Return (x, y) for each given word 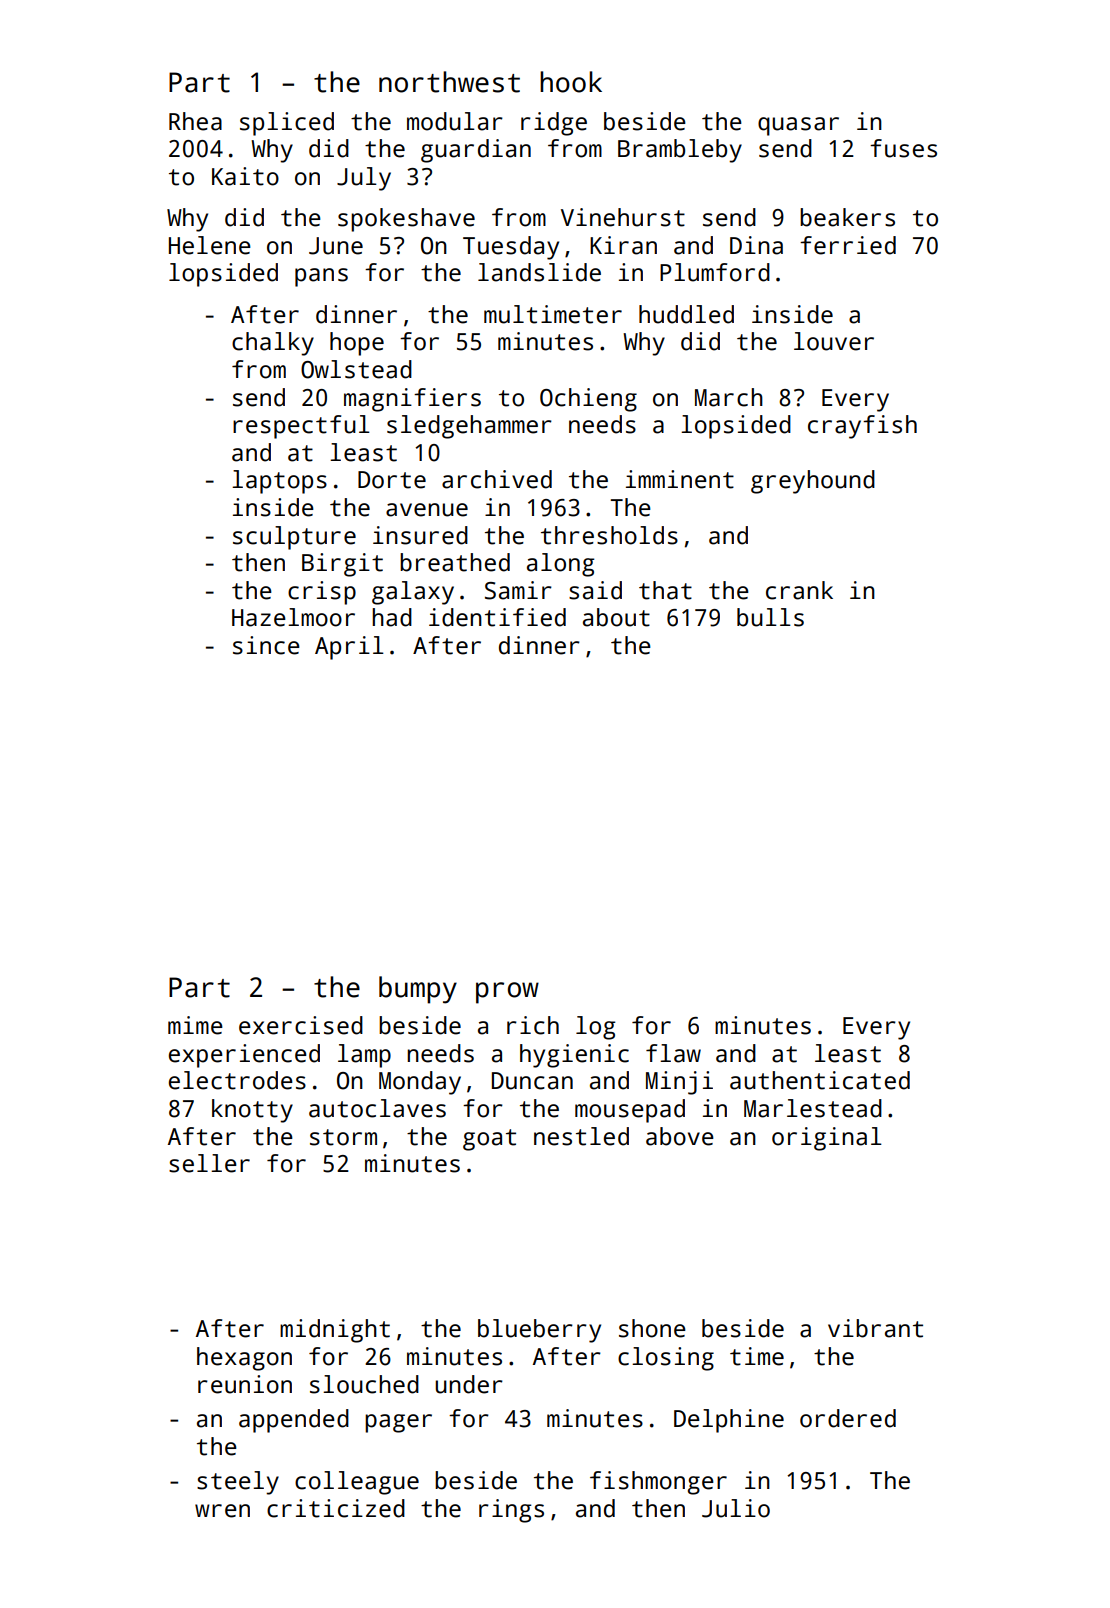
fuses (903, 148)
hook (571, 82)
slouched (364, 1384)
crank (799, 590)
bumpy (418, 990)
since (266, 645)
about (616, 617)
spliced (287, 124)
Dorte (392, 480)
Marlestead (813, 1108)
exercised (301, 1025)
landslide (539, 272)
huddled (686, 314)
